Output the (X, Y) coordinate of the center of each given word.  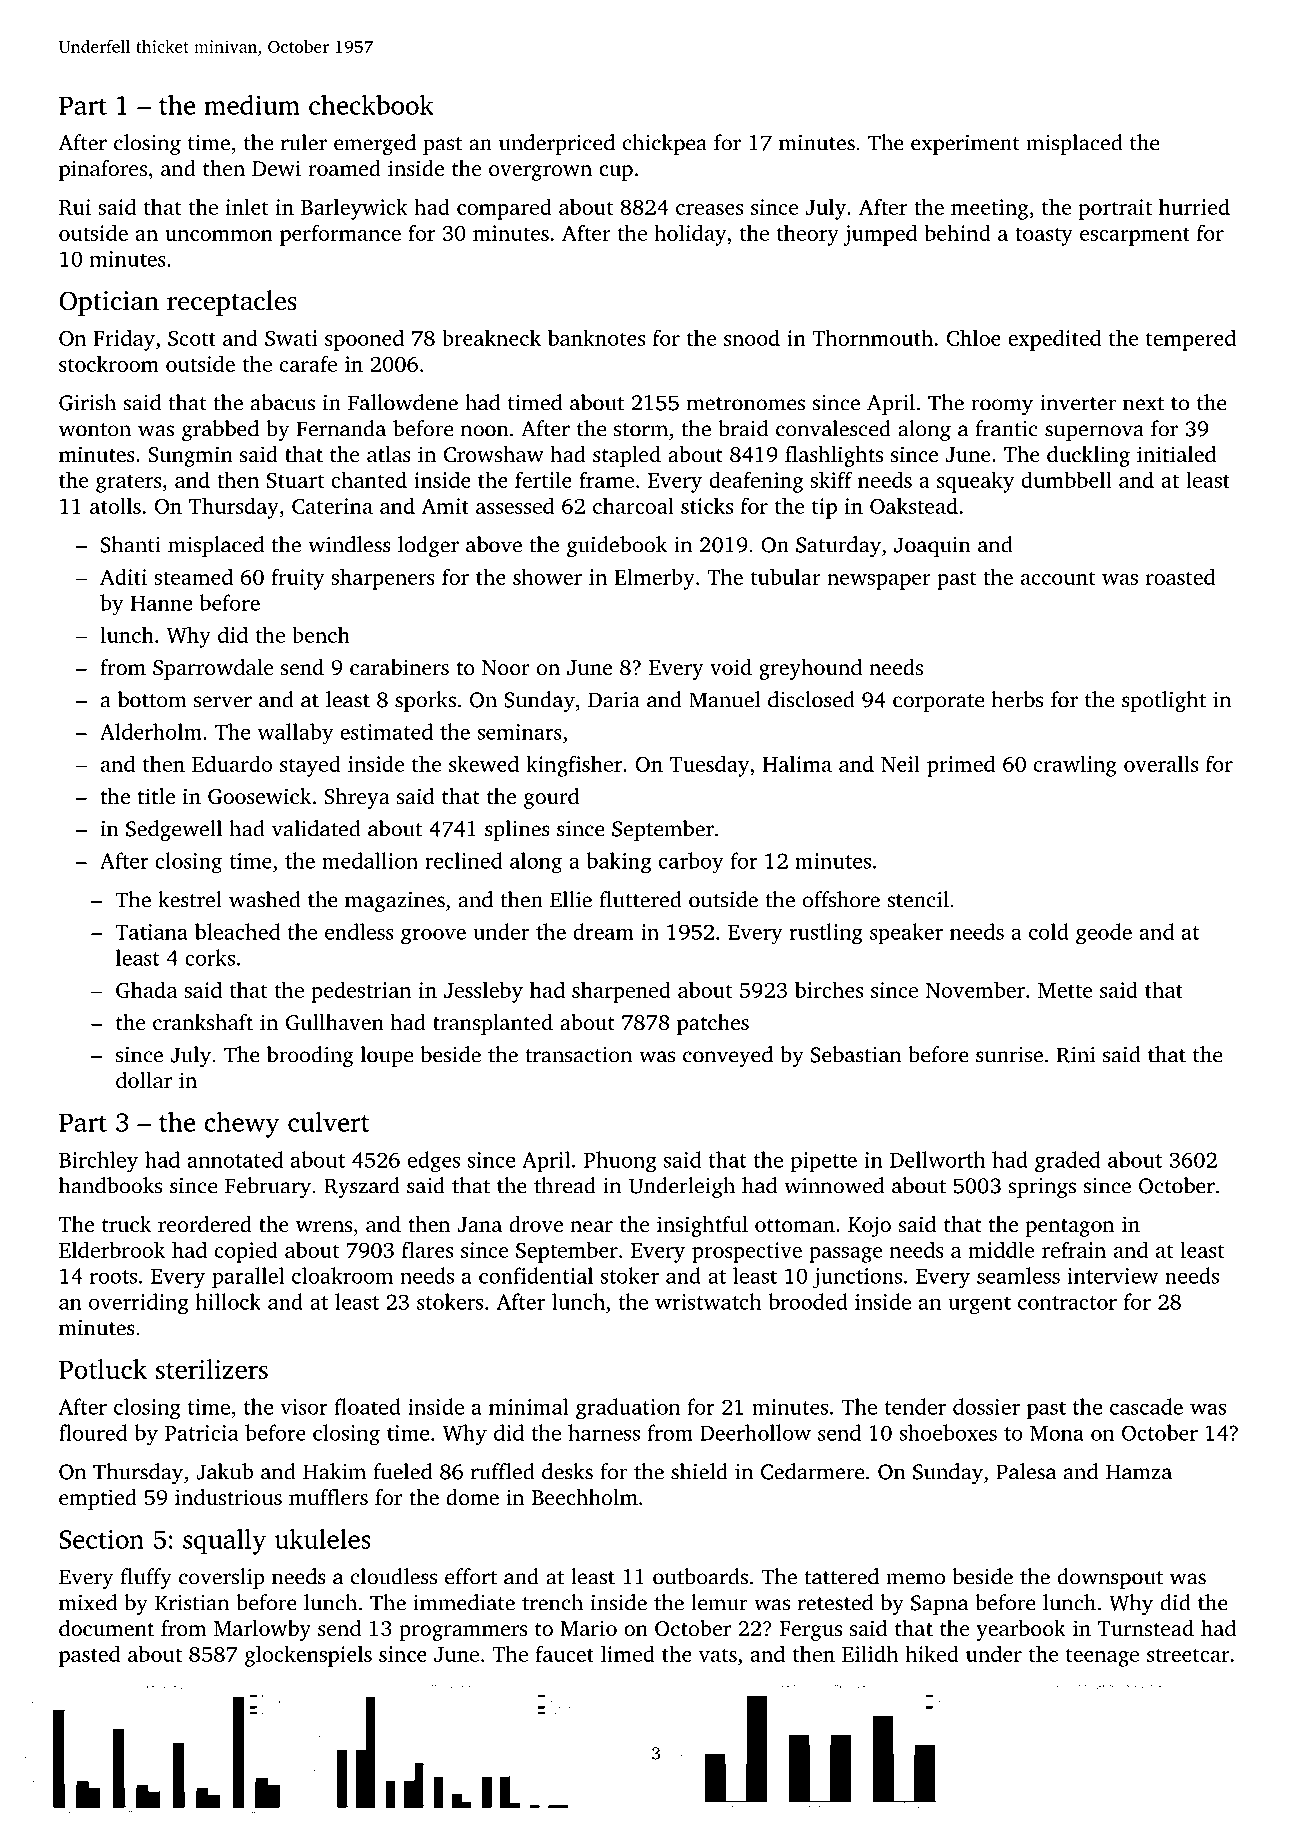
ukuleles (323, 1539)
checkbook (371, 105)
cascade (1146, 1406)
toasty (1044, 236)
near (591, 1226)
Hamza (1139, 1472)
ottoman (795, 1225)
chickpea (665, 144)
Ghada (146, 989)
